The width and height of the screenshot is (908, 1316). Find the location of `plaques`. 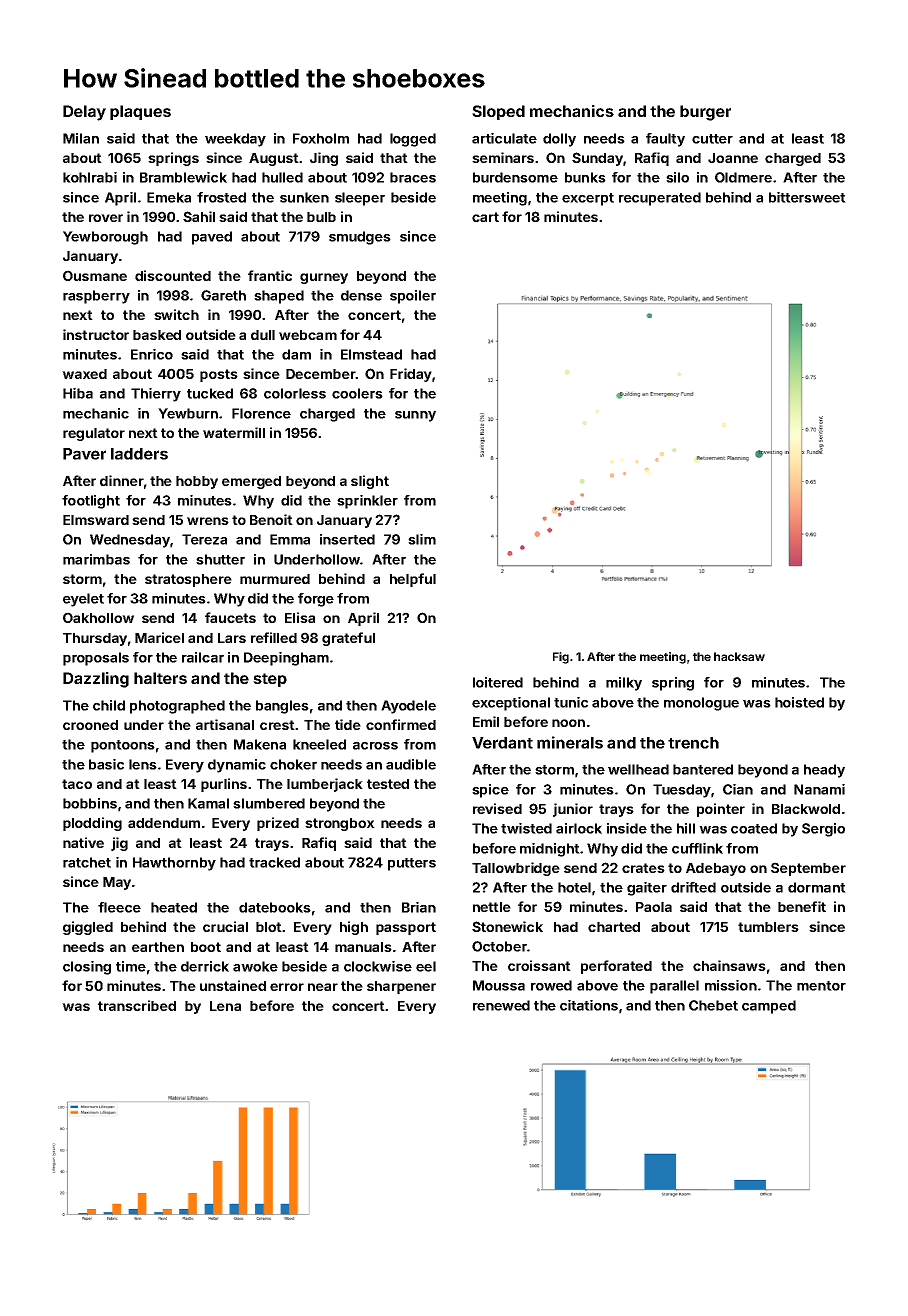

plaques is located at coordinates (140, 112).
